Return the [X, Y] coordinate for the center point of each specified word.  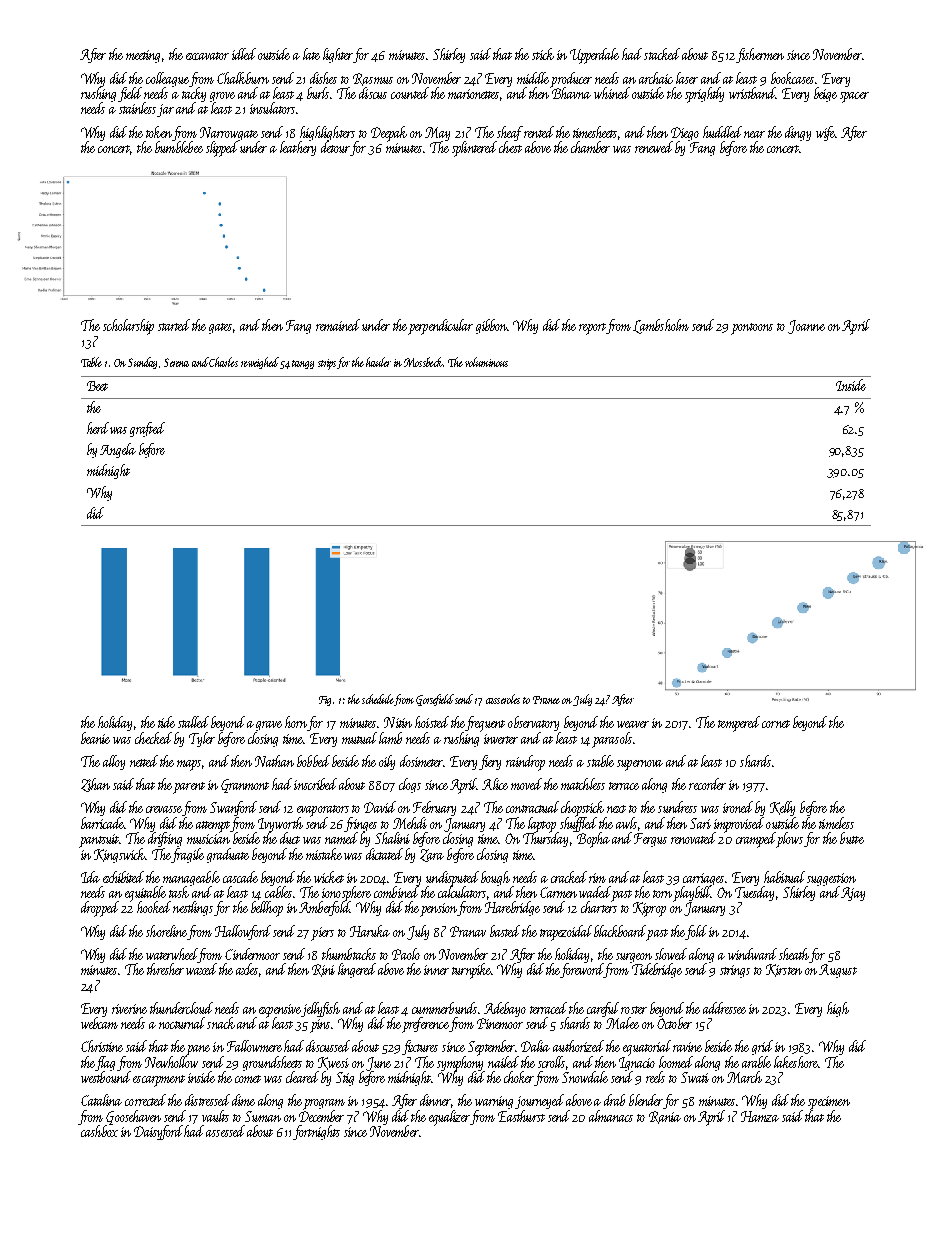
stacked [662, 54]
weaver [633, 724]
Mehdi [410, 823]
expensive [280, 1010]
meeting [143, 56]
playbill [692, 894]
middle [533, 78]
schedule [378, 699]
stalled [193, 722]
